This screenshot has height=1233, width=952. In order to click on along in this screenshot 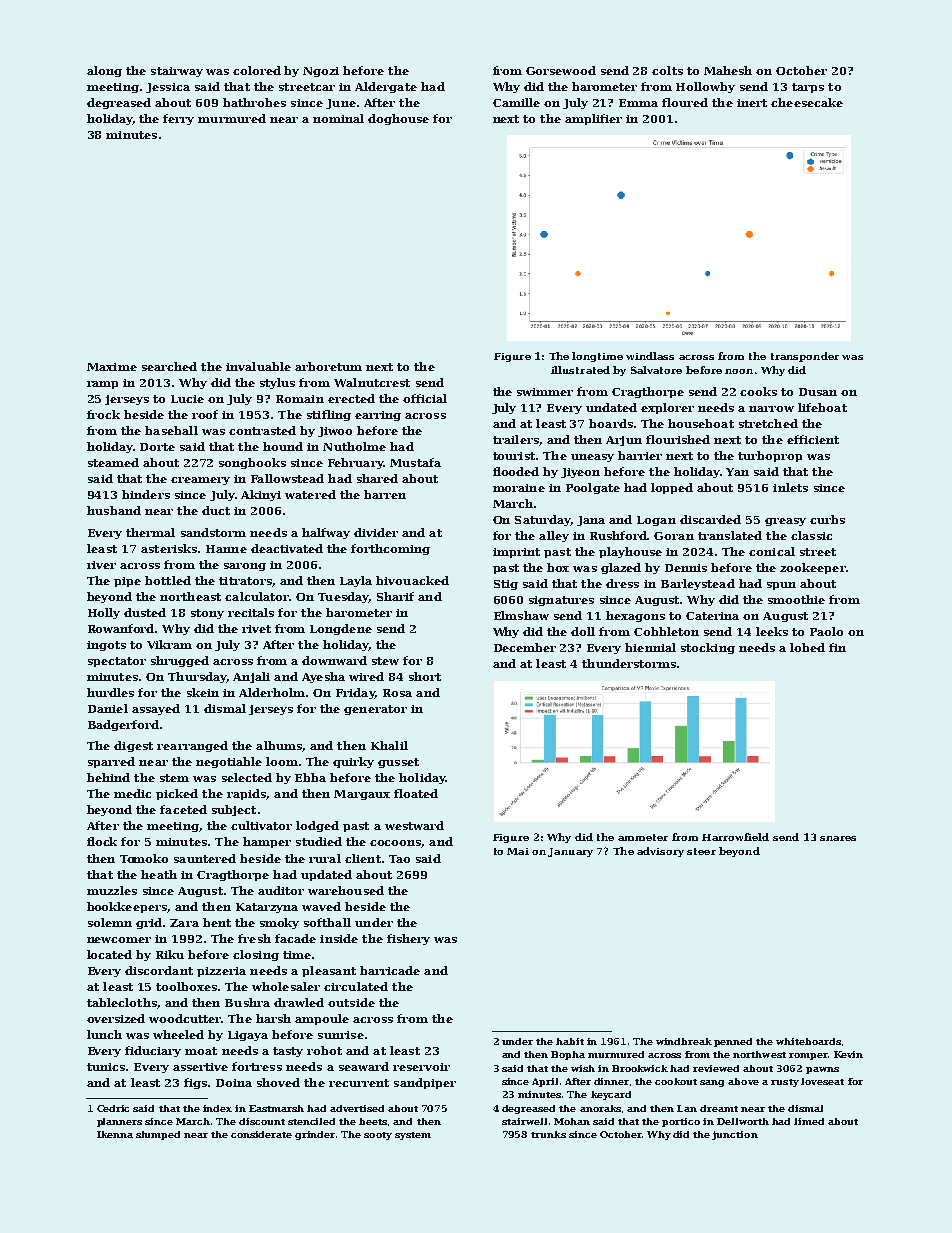, I will do `click(104, 71)`.
